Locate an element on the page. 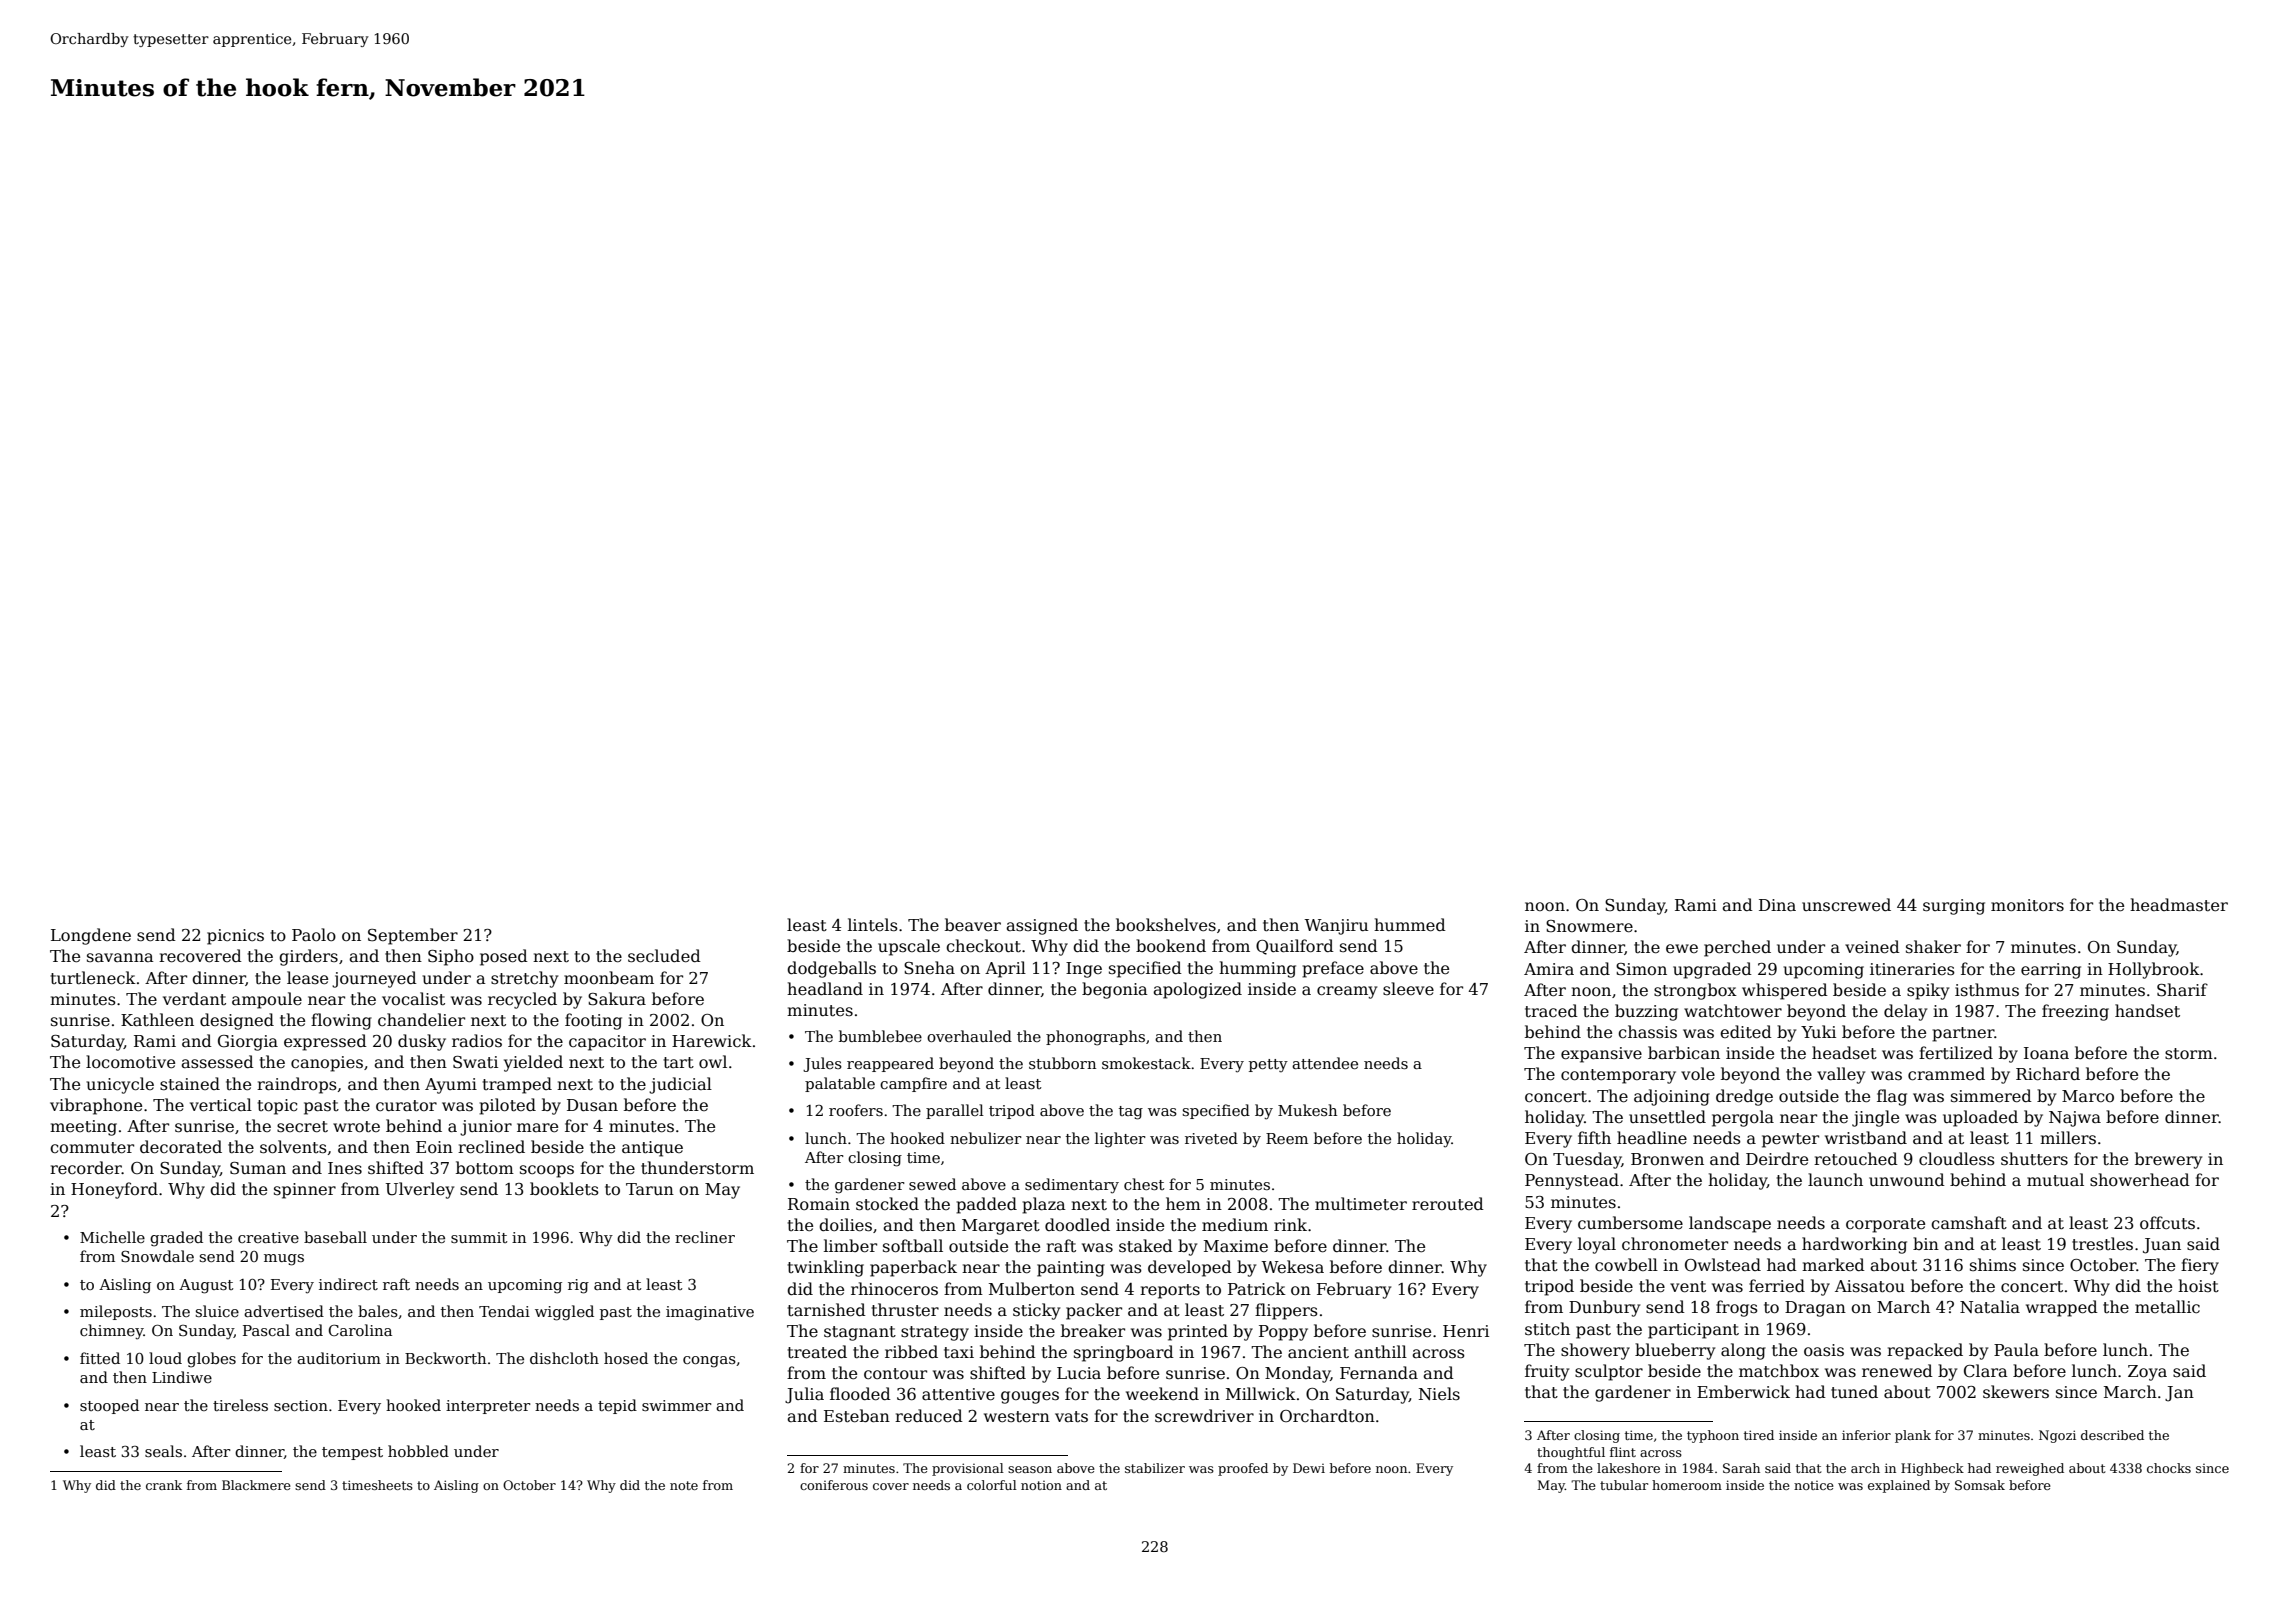  September is located at coordinates (413, 936).
